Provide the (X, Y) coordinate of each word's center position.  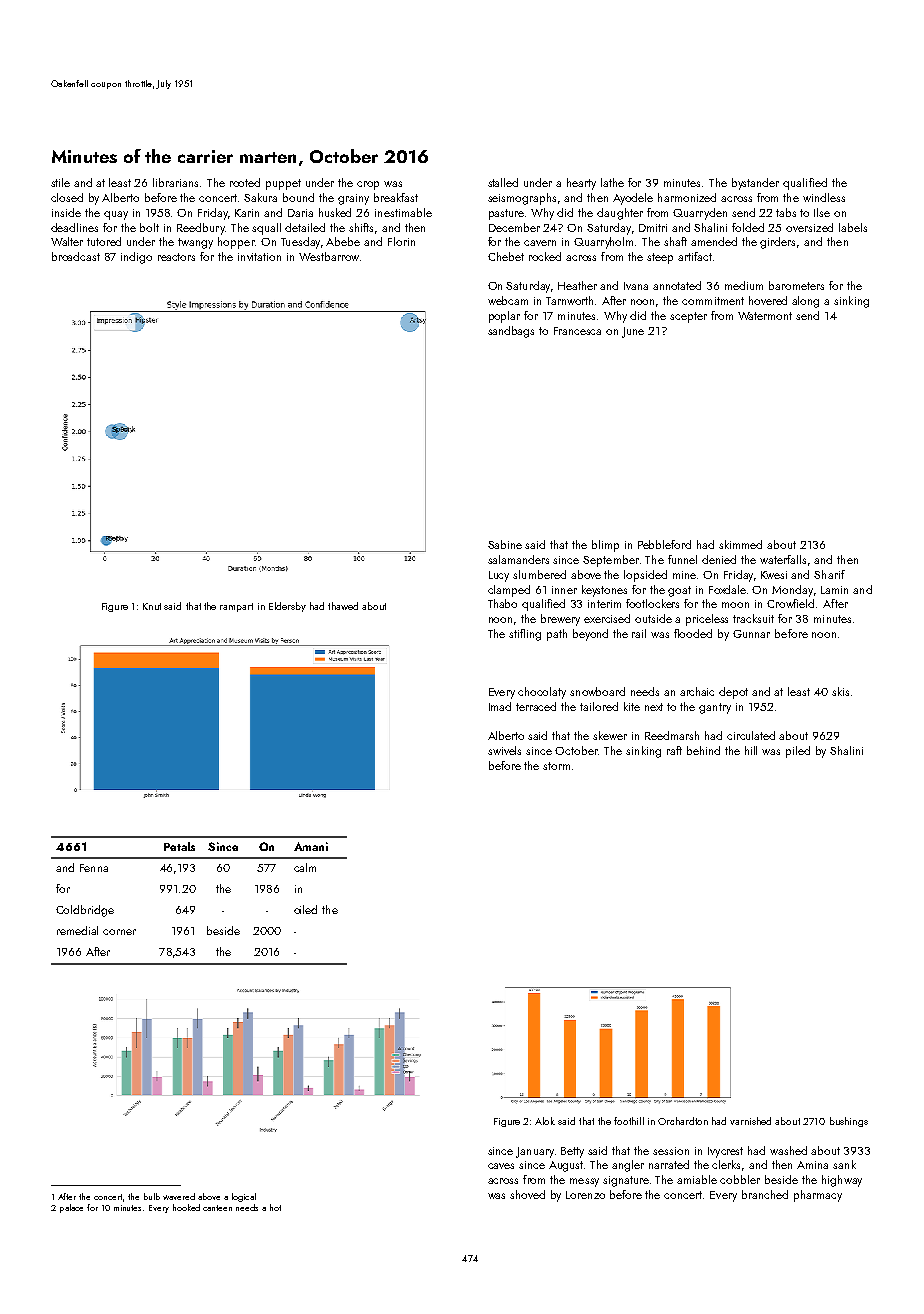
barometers (796, 285)
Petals (179, 846)
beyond (590, 635)
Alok (545, 1121)
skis (840, 691)
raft (674, 750)
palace (71, 1208)
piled (798, 752)
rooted (245, 182)
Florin (401, 241)
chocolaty (542, 693)
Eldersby (287, 607)
